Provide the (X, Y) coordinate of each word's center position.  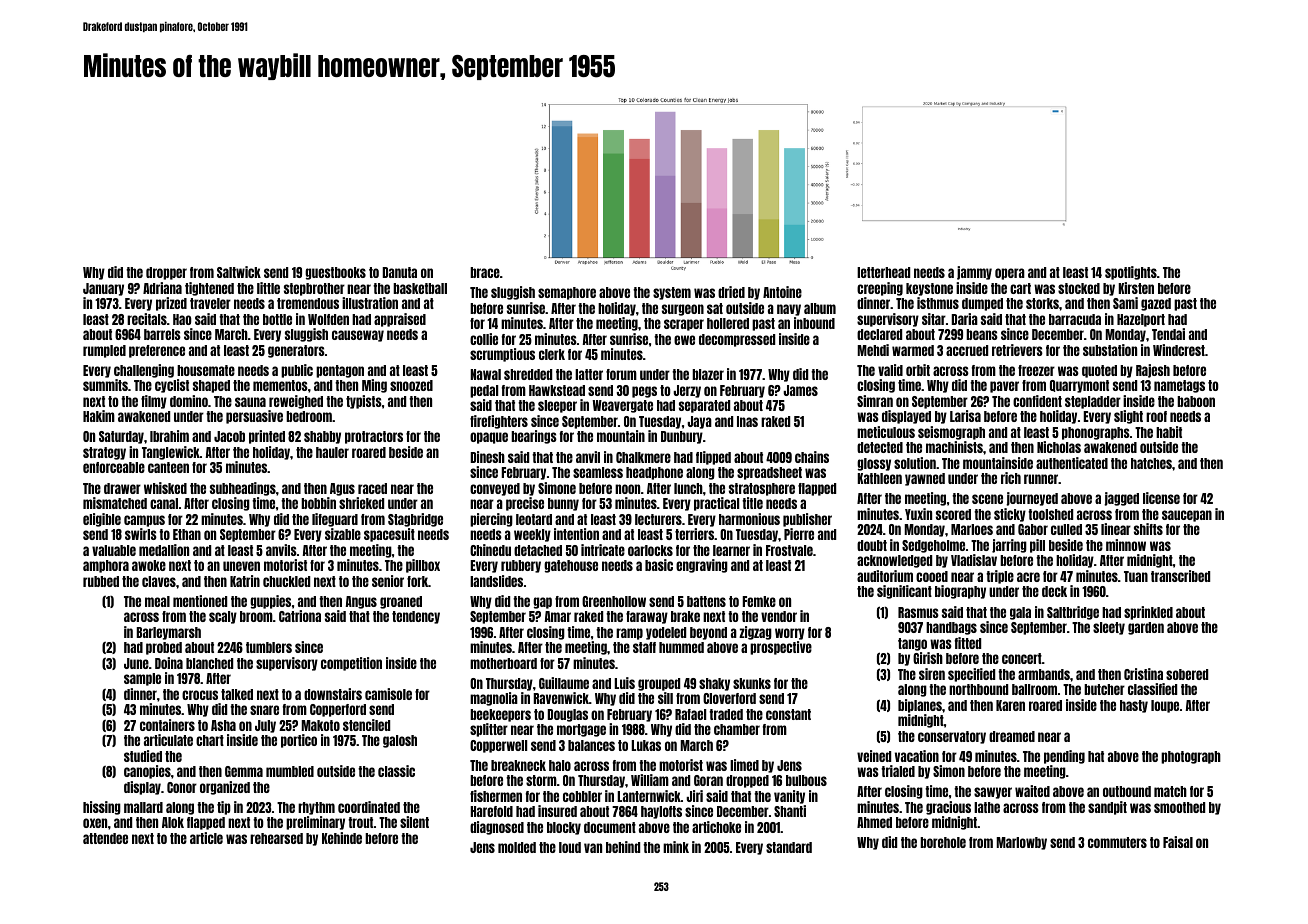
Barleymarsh (168, 633)
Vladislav (974, 560)
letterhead (883, 272)
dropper (166, 273)
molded (517, 847)
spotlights (1131, 273)
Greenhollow (614, 601)
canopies (147, 772)
